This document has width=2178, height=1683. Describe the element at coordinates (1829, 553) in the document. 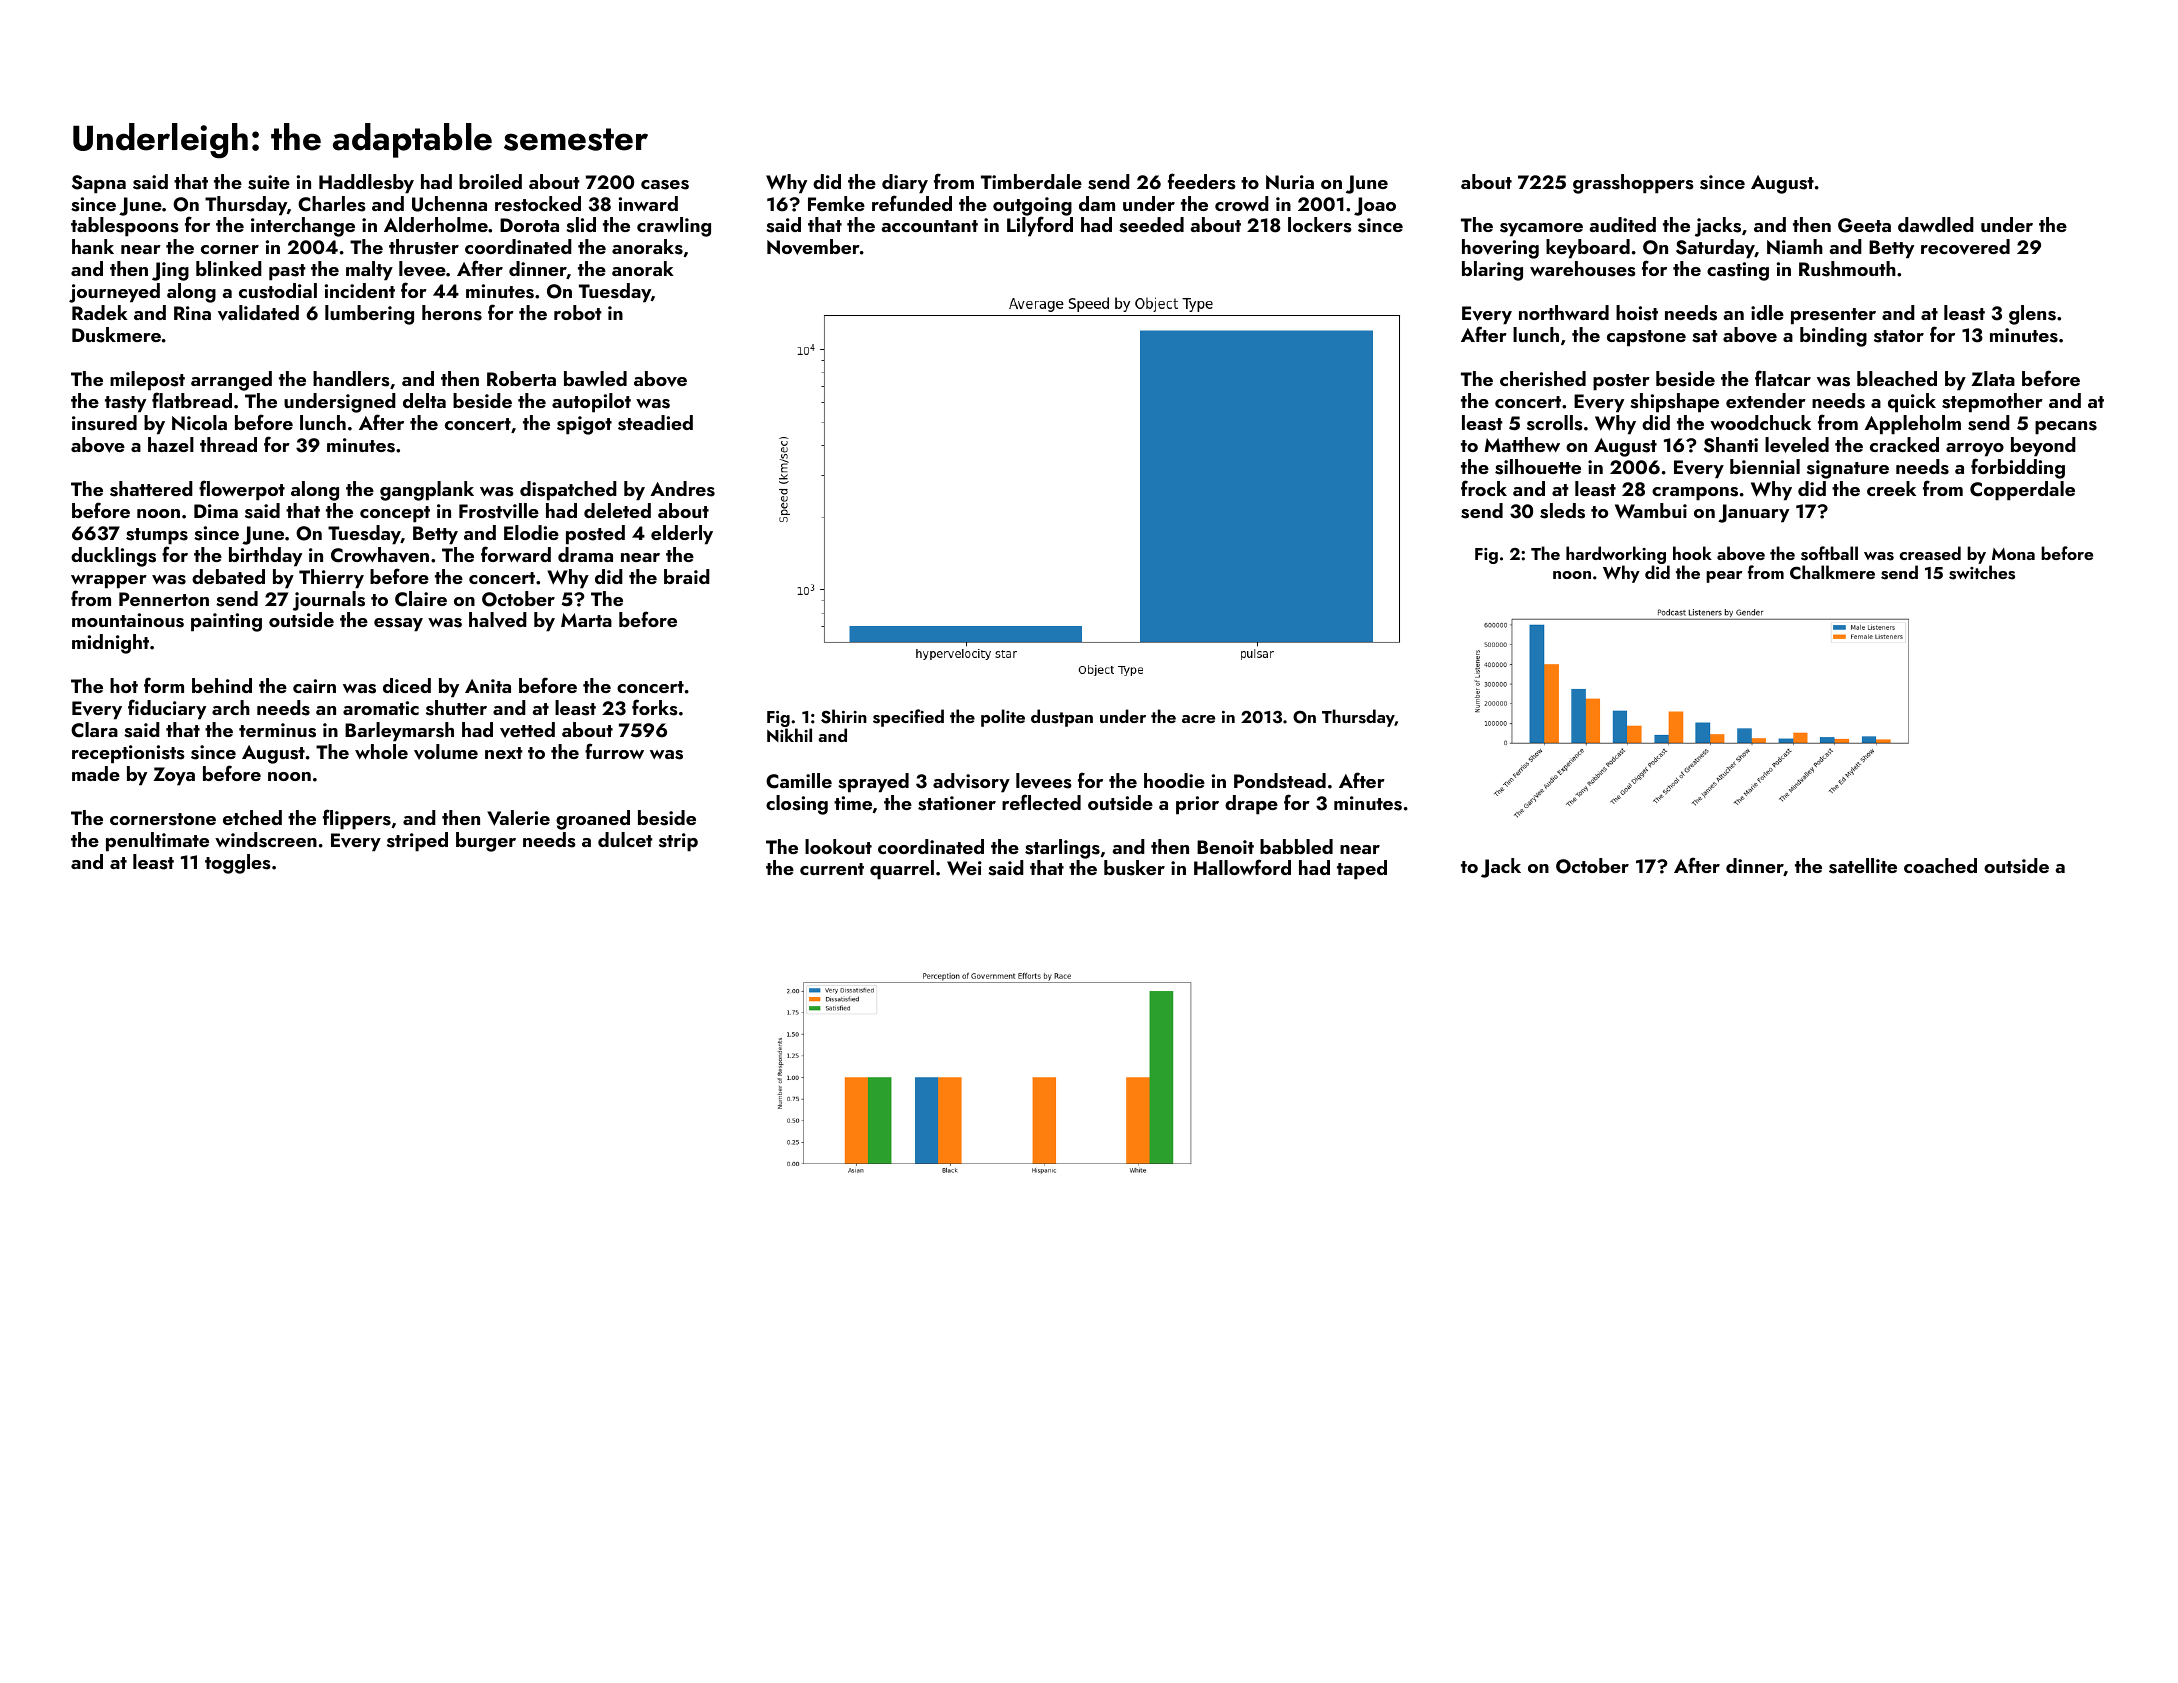

I see `softball` at that location.
